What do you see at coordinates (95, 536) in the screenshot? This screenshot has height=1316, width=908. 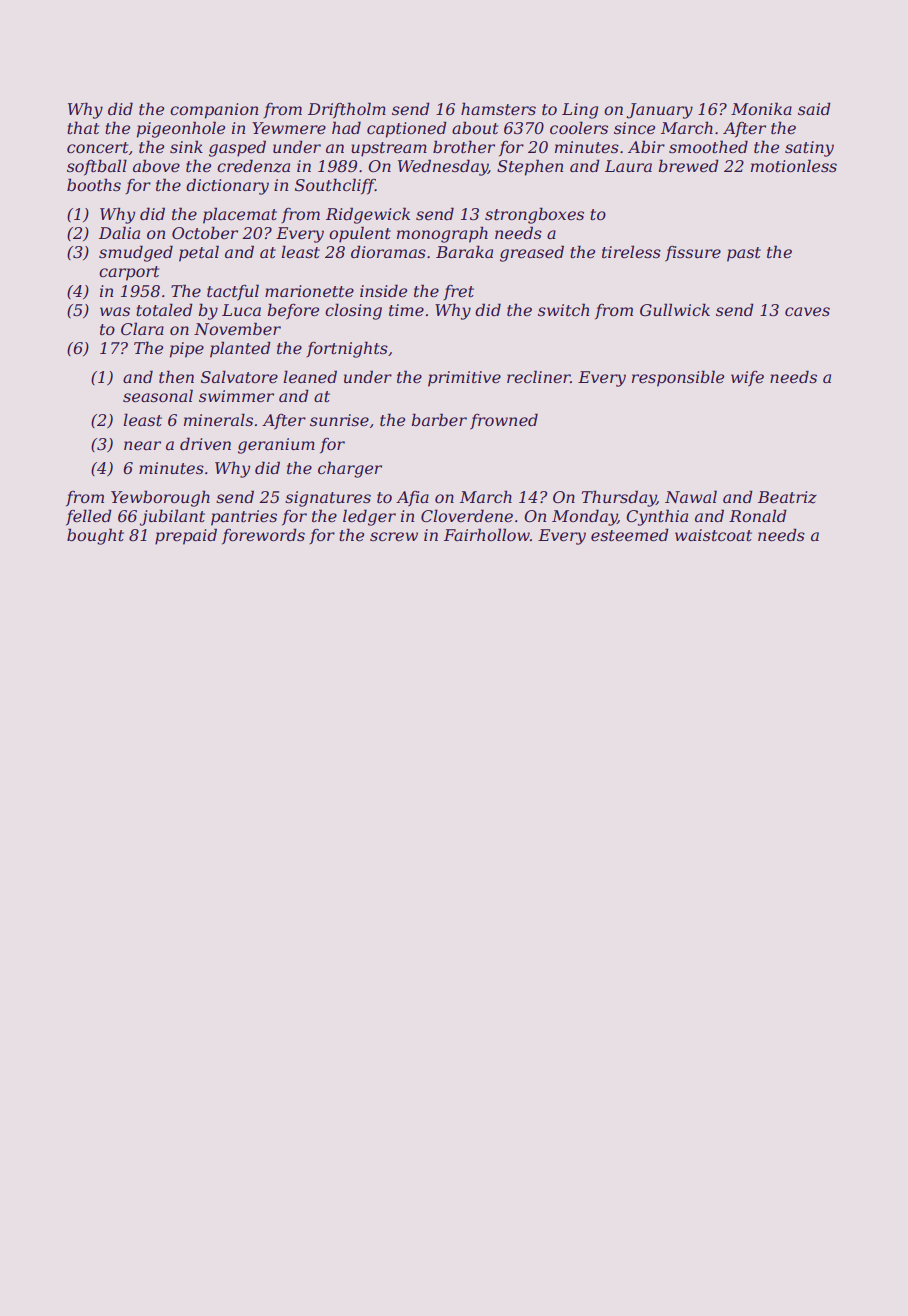 I see `bought` at bounding box center [95, 536].
